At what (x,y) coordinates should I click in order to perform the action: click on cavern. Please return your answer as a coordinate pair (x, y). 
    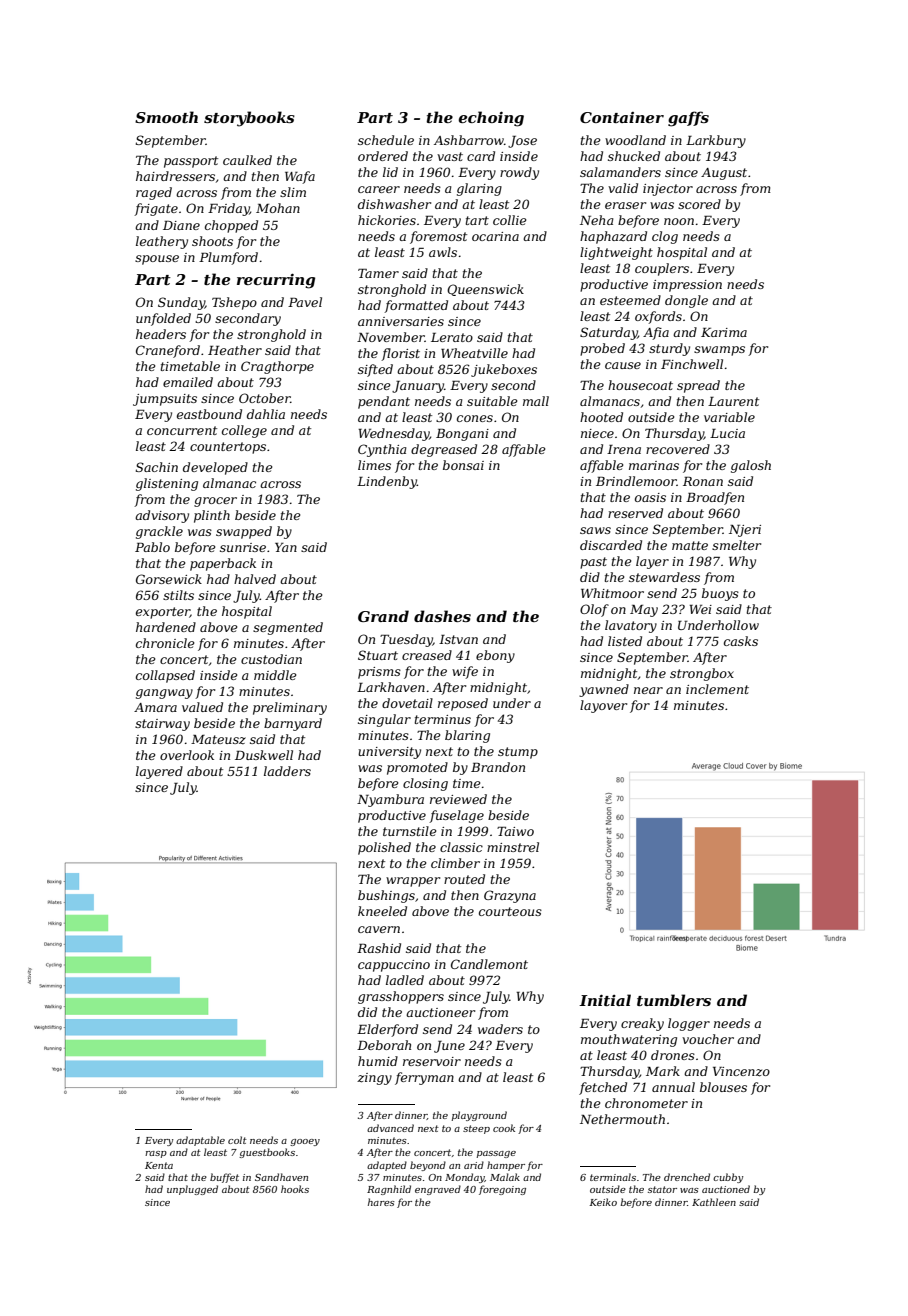
    Looking at the image, I should click on (379, 929).
